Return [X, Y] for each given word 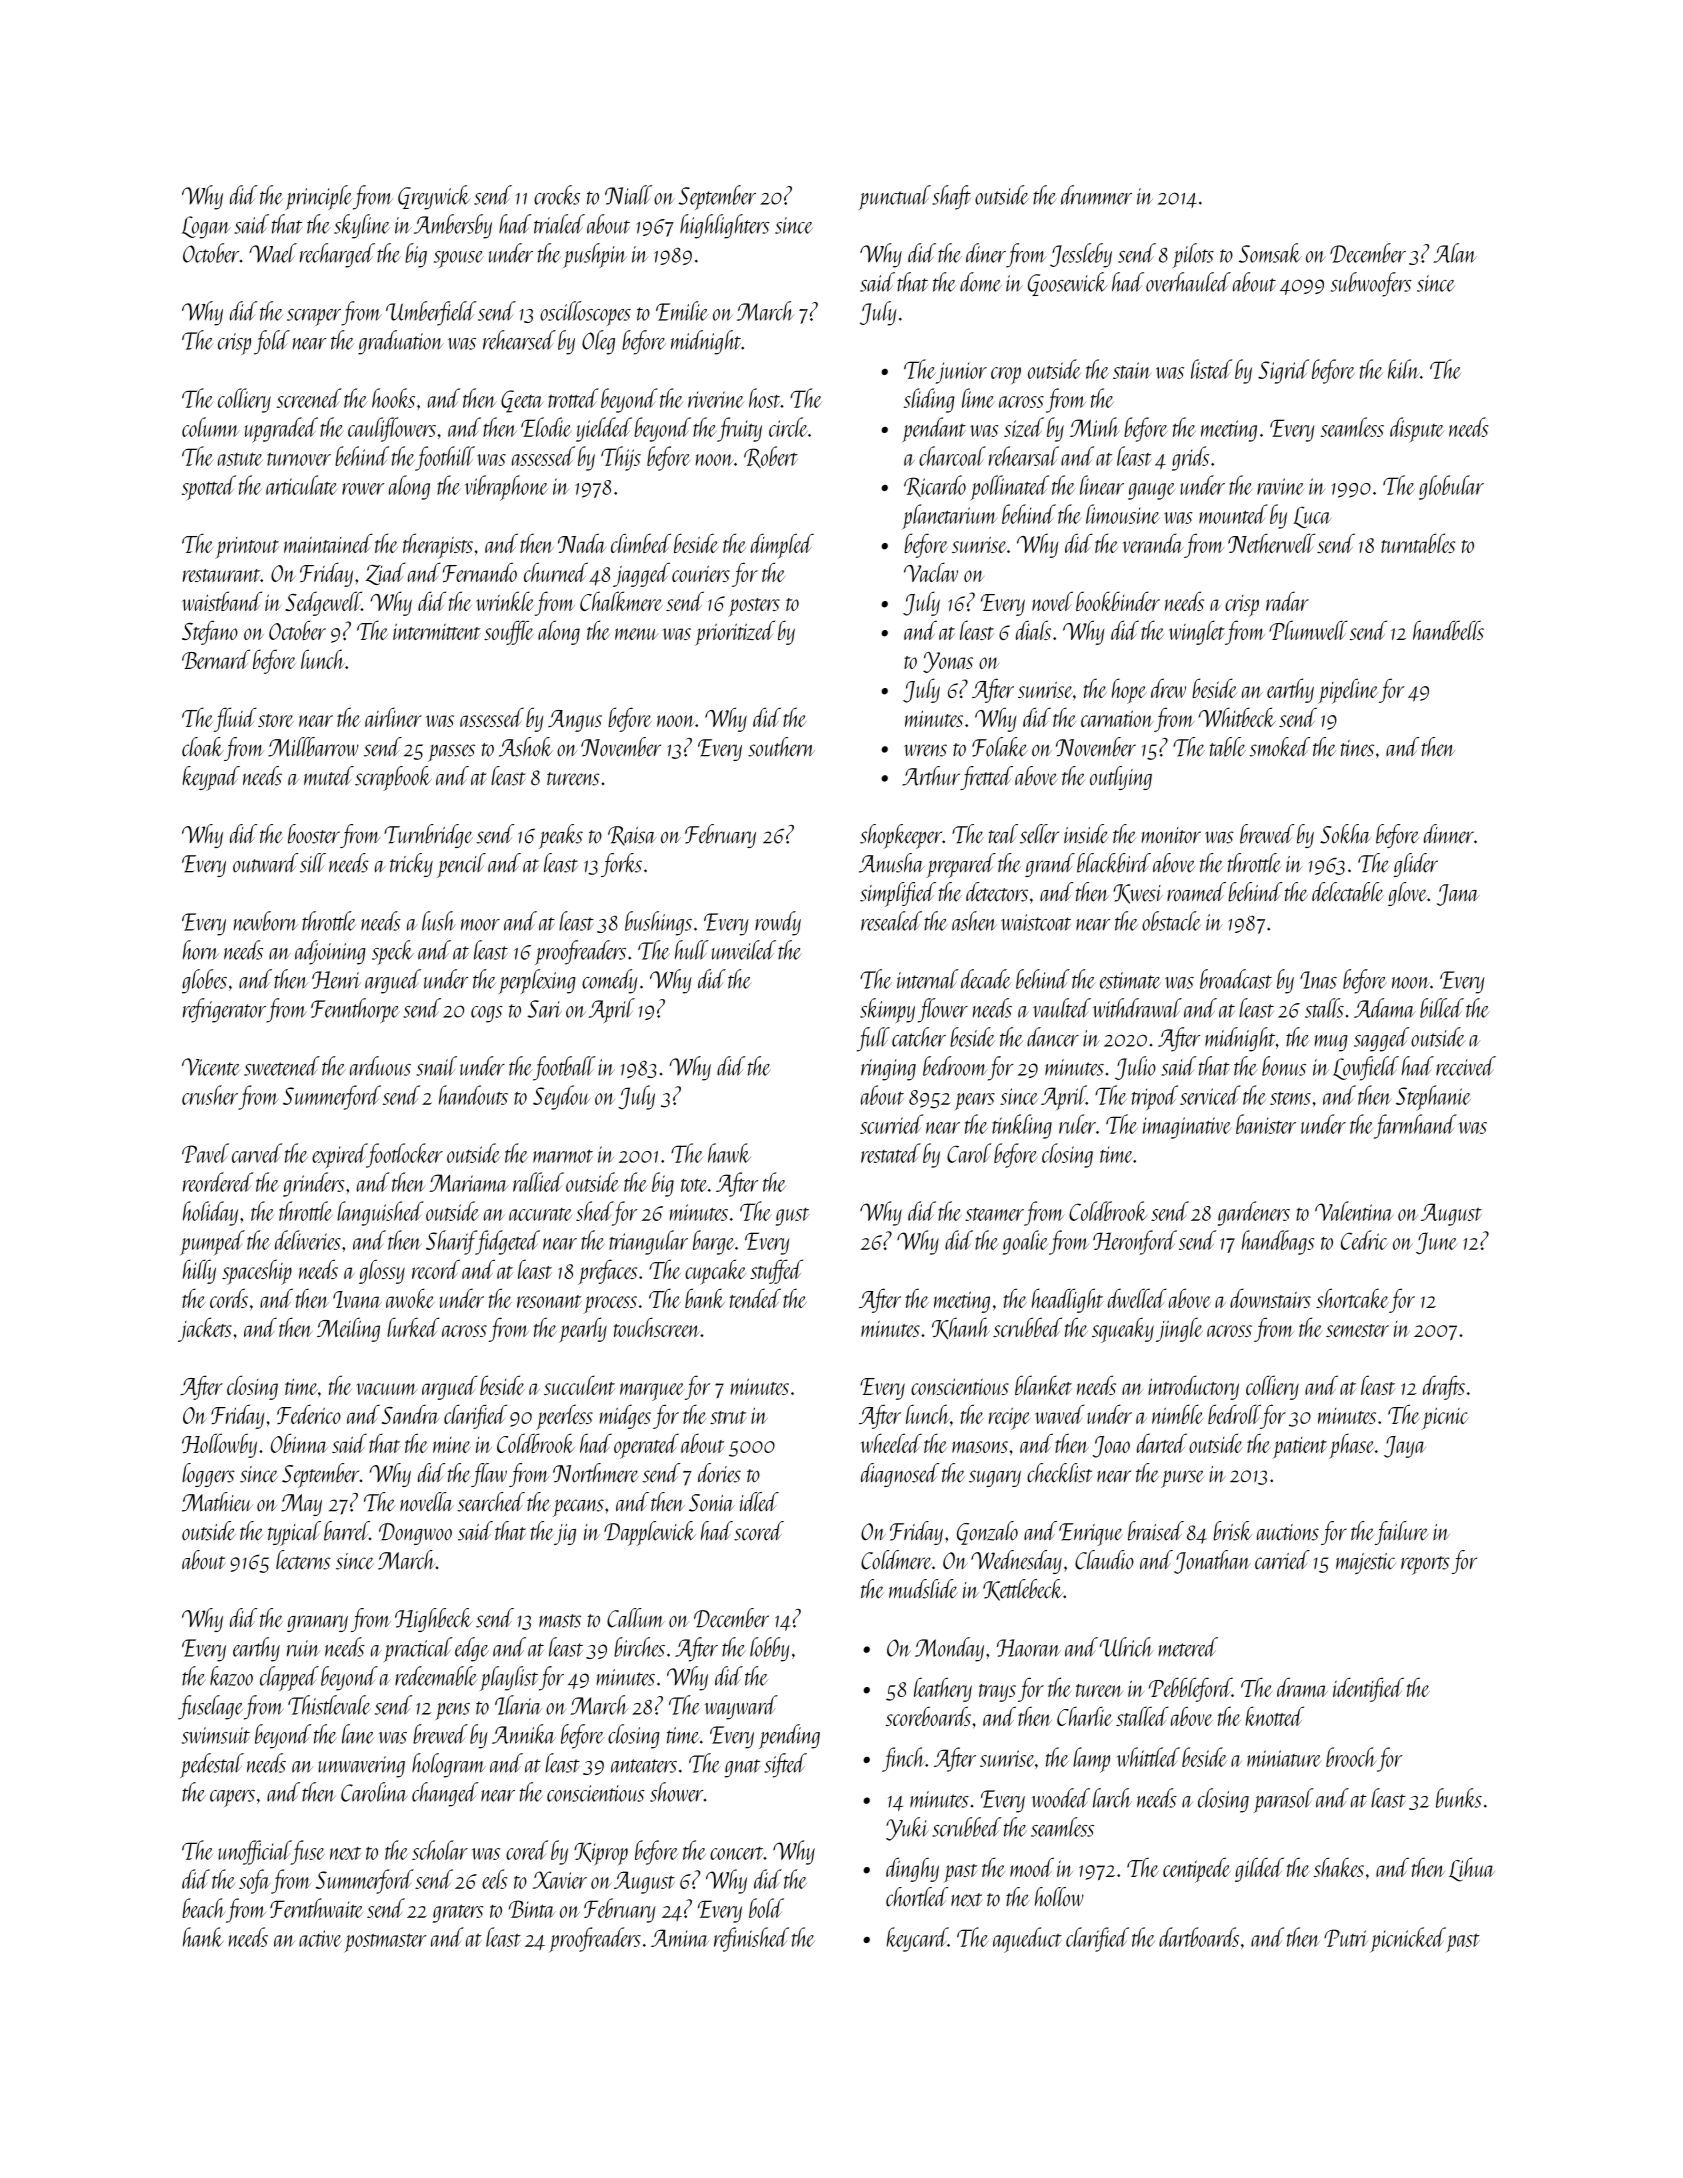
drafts [1444, 1387]
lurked [413, 1327]
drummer [1096, 195]
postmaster [385, 1943]
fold [272, 342]
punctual [895, 197]
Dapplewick [650, 1533]
